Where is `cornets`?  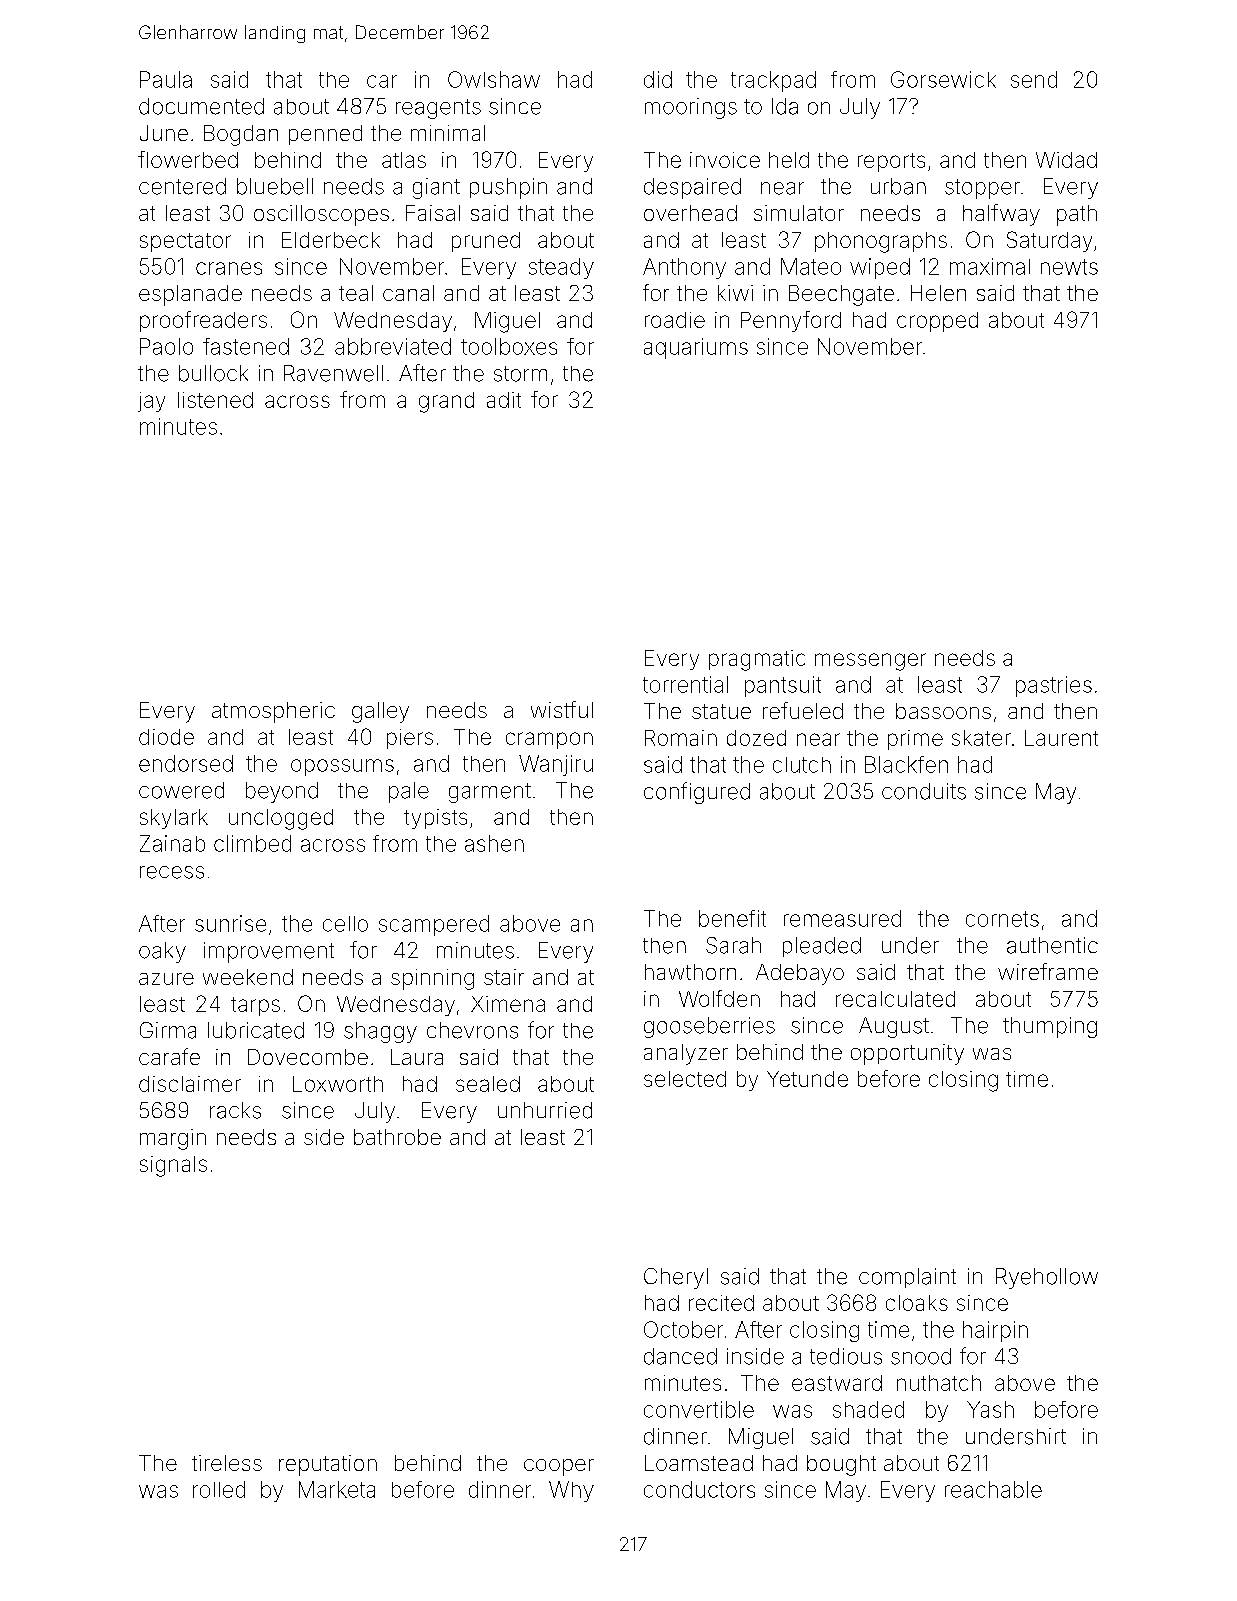 cornets is located at coordinates (1002, 919).
